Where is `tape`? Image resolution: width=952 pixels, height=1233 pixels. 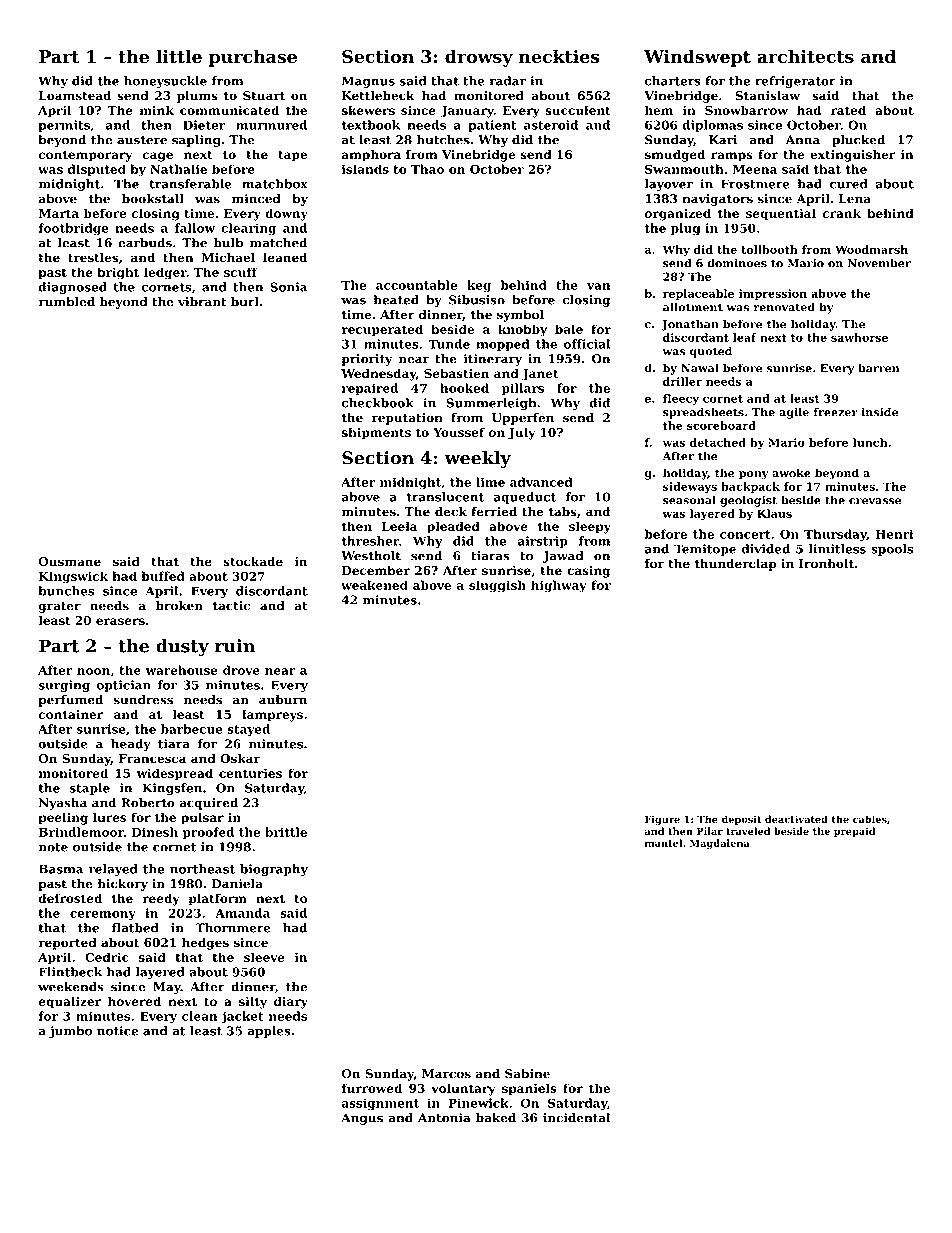
tape is located at coordinates (293, 156).
